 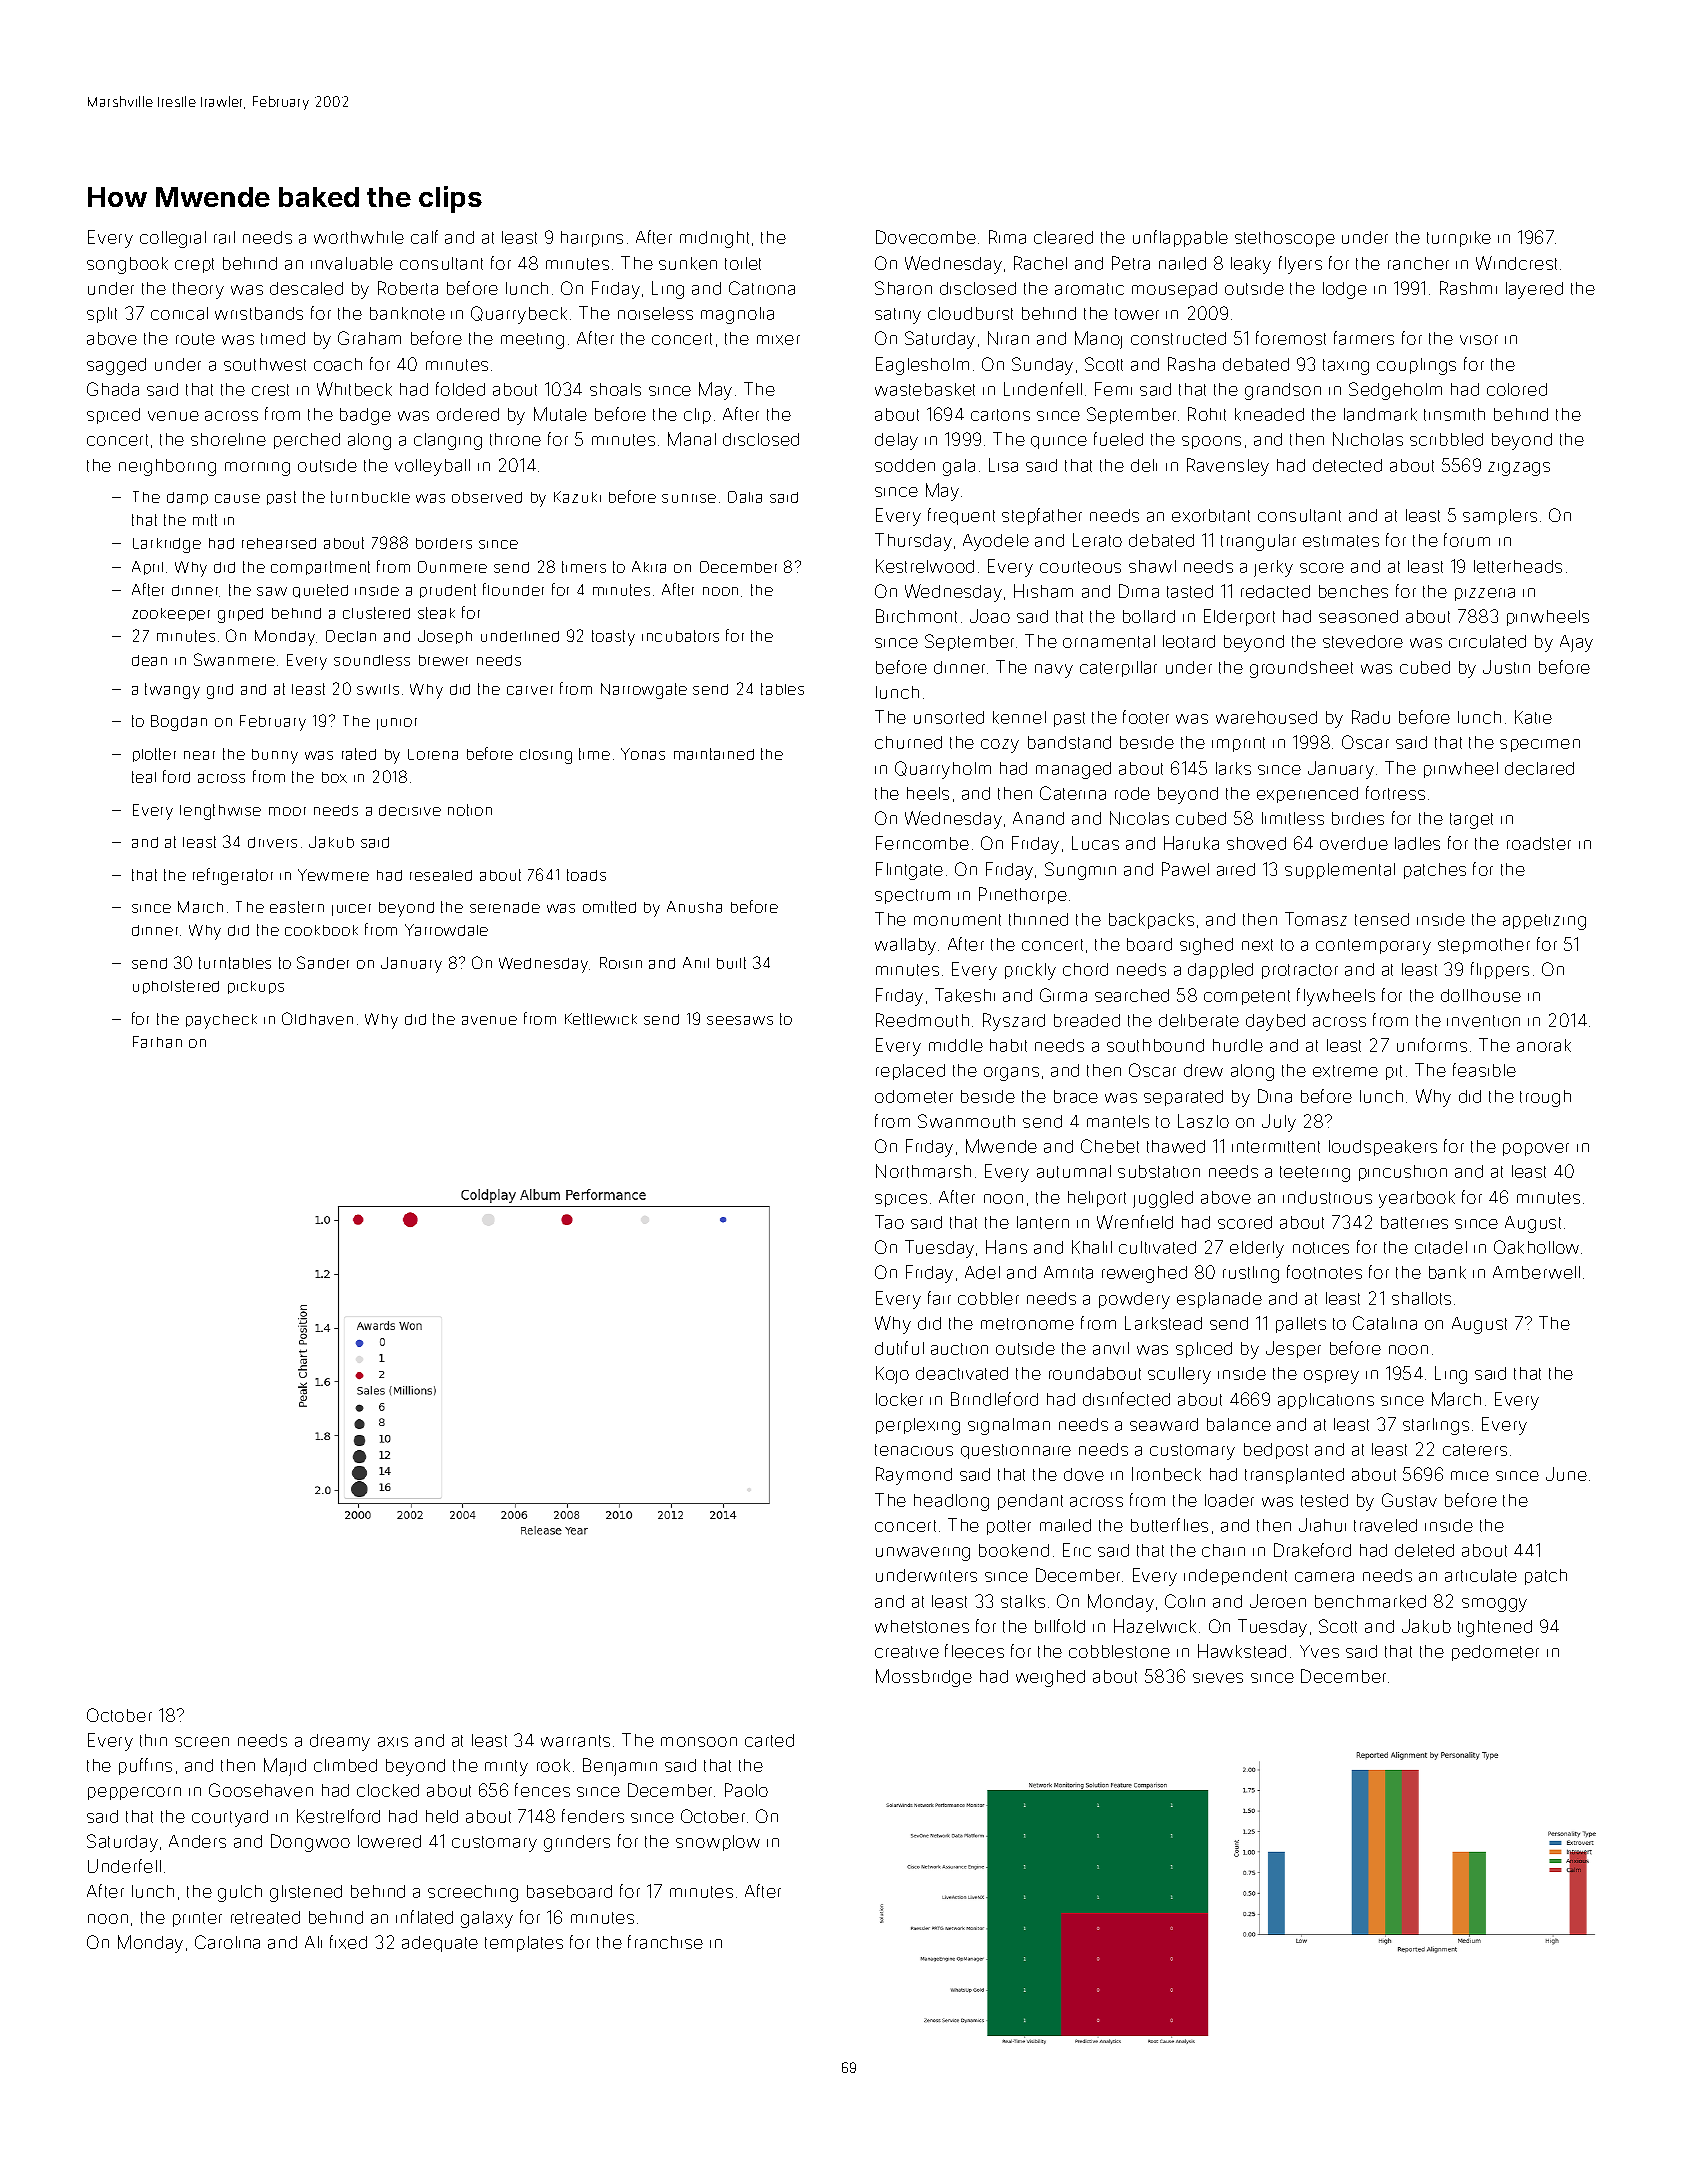 I want to click on samplers, so click(x=1500, y=517).
